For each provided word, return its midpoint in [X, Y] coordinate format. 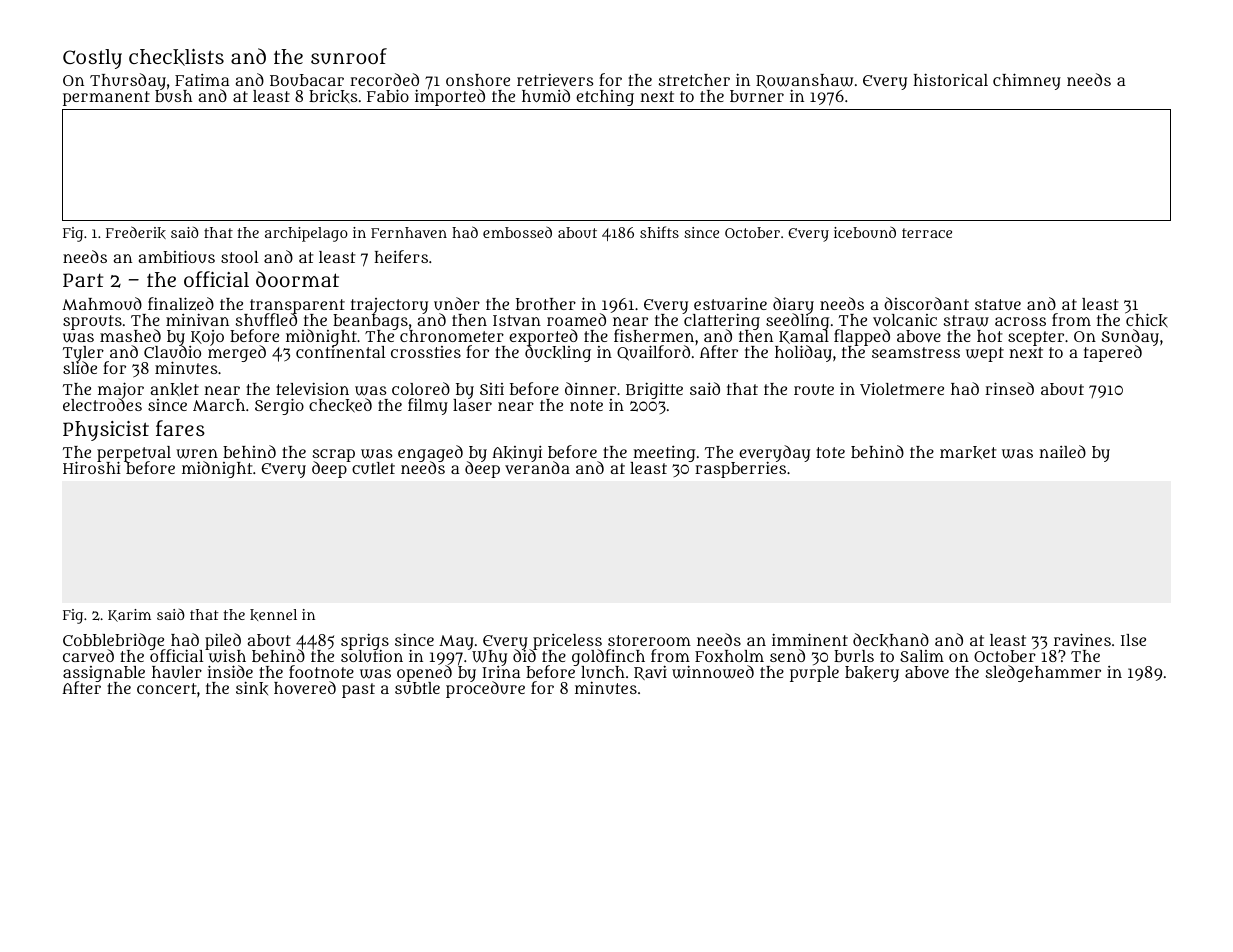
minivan [197, 319]
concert [167, 688]
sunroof [349, 56]
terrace [927, 233]
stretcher [694, 80]
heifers [401, 256]
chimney [1027, 81]
